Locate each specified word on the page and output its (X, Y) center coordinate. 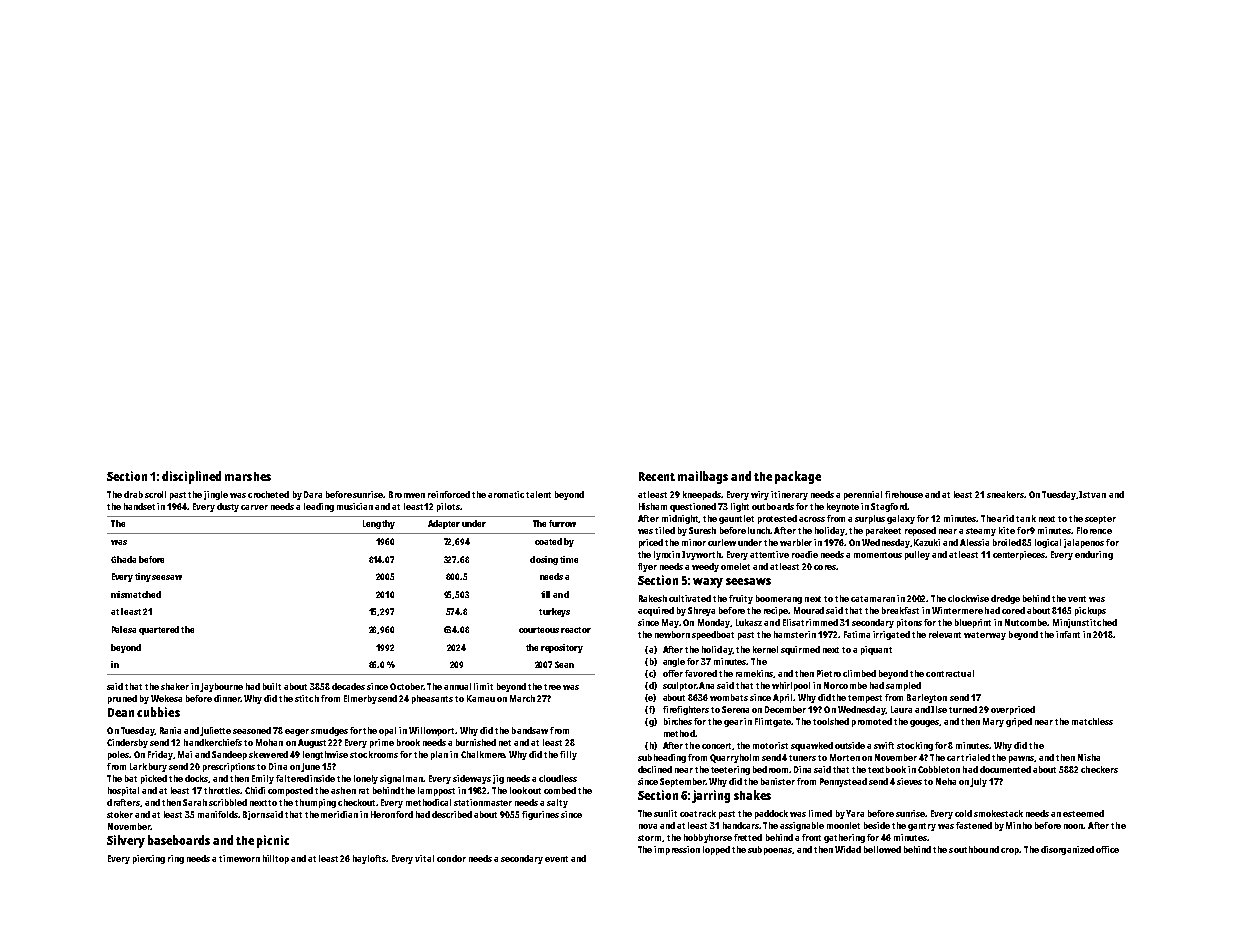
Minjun (1067, 623)
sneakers (1005, 494)
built (272, 686)
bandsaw (530, 730)
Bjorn (254, 815)
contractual (950, 673)
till (545, 594)
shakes (752, 795)
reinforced (449, 494)
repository (562, 648)
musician (355, 506)
